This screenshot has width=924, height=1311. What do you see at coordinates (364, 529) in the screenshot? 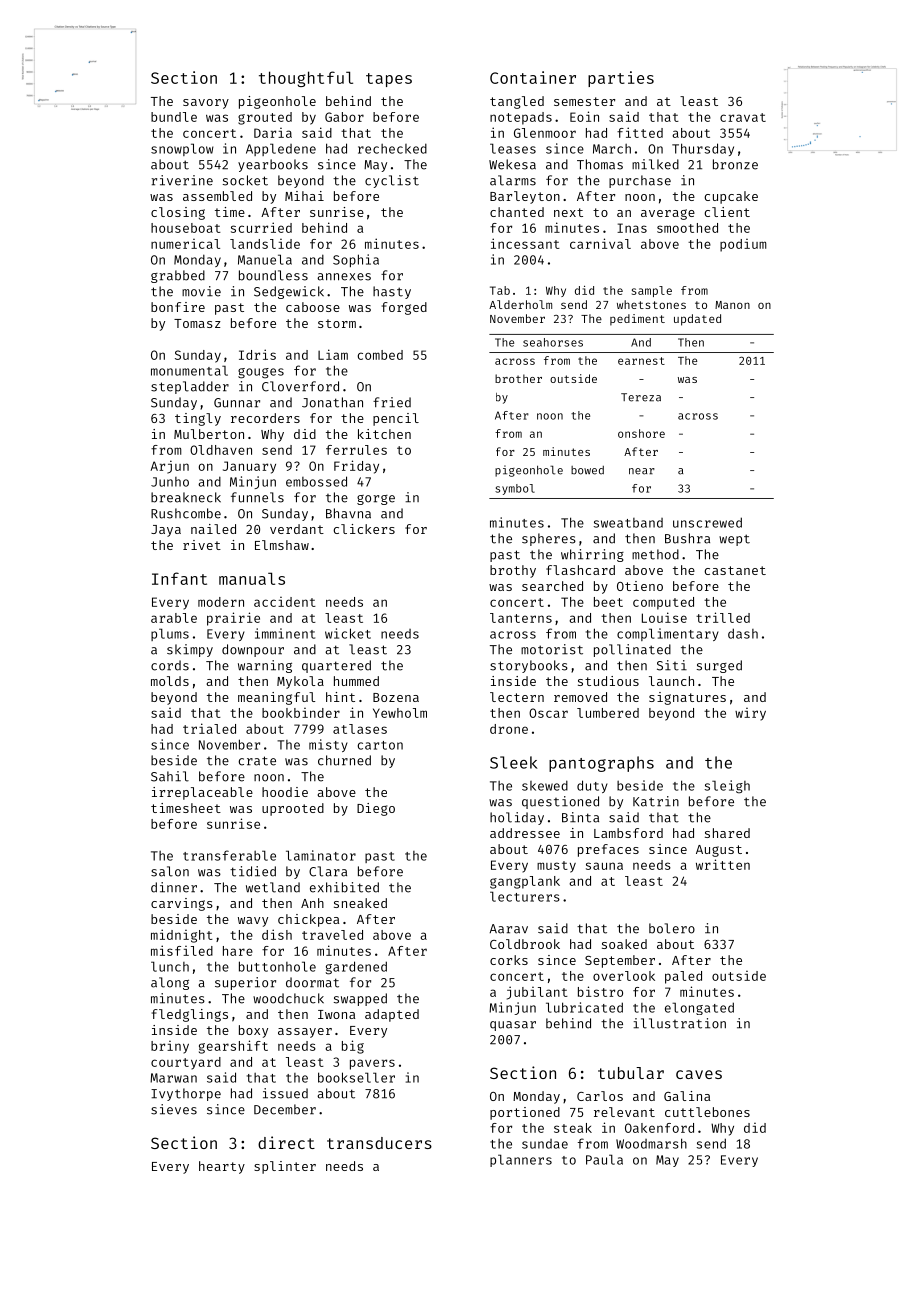
I see `clickers` at bounding box center [364, 529].
